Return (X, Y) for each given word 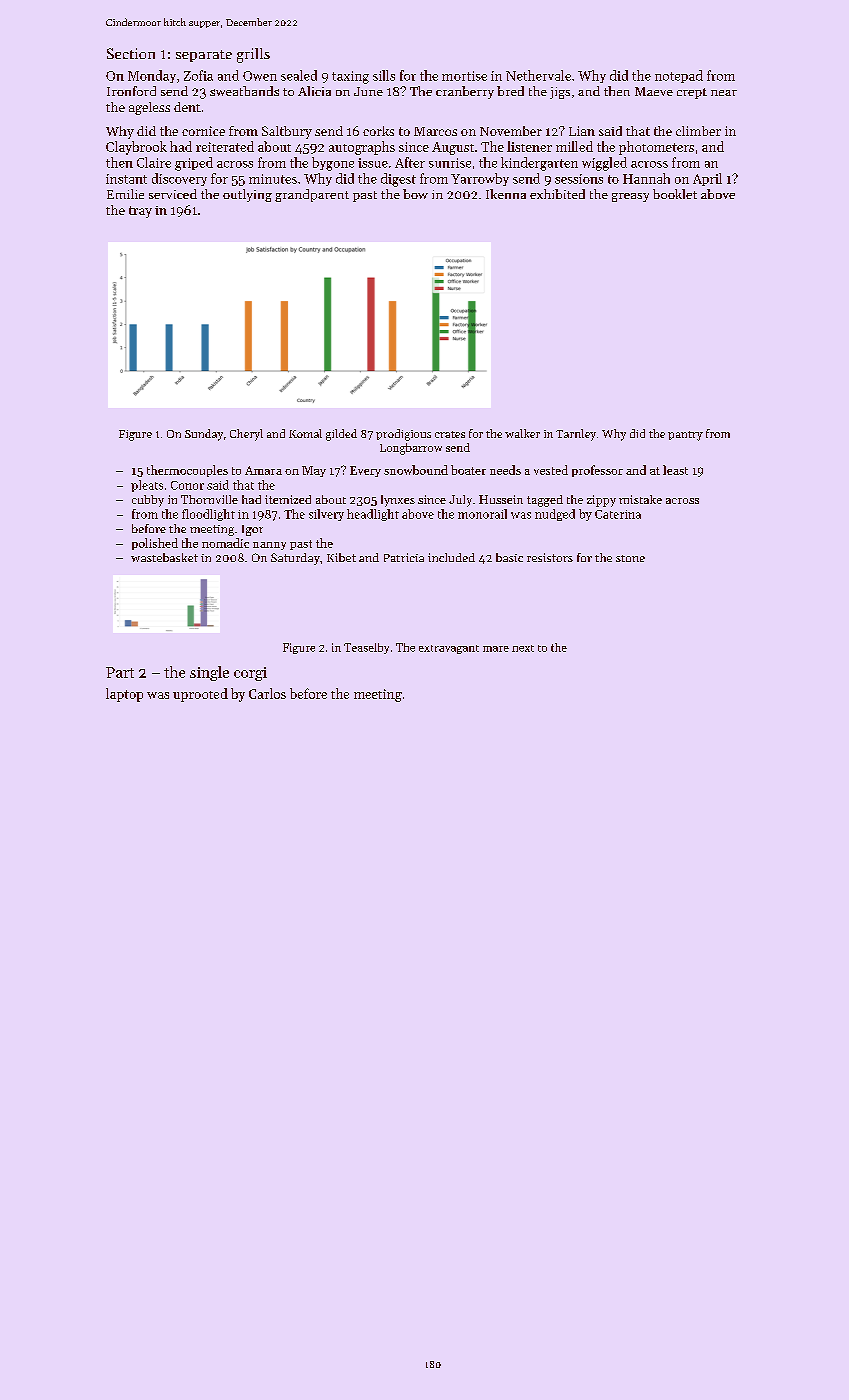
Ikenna (506, 194)
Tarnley (576, 435)
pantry (685, 436)
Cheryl (246, 435)
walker (522, 433)
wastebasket (164, 557)
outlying (247, 195)
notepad (679, 76)
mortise (464, 76)
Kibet (341, 557)
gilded (341, 435)
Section (131, 53)
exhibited (557, 194)
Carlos (267, 693)
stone (630, 558)
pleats (147, 486)
